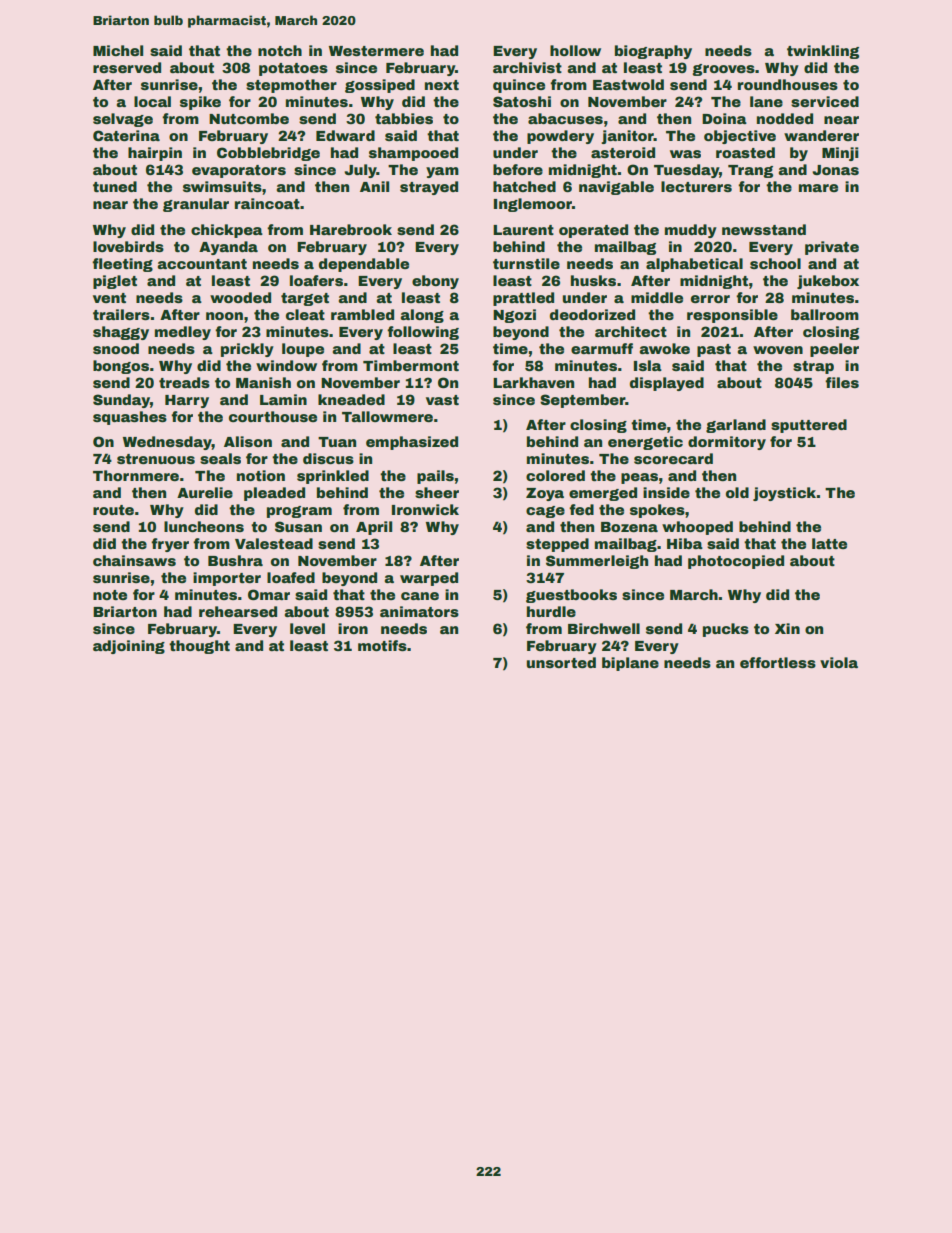 Image resolution: width=952 pixels, height=1233 pixels. I want to click on Westermere, so click(376, 51).
